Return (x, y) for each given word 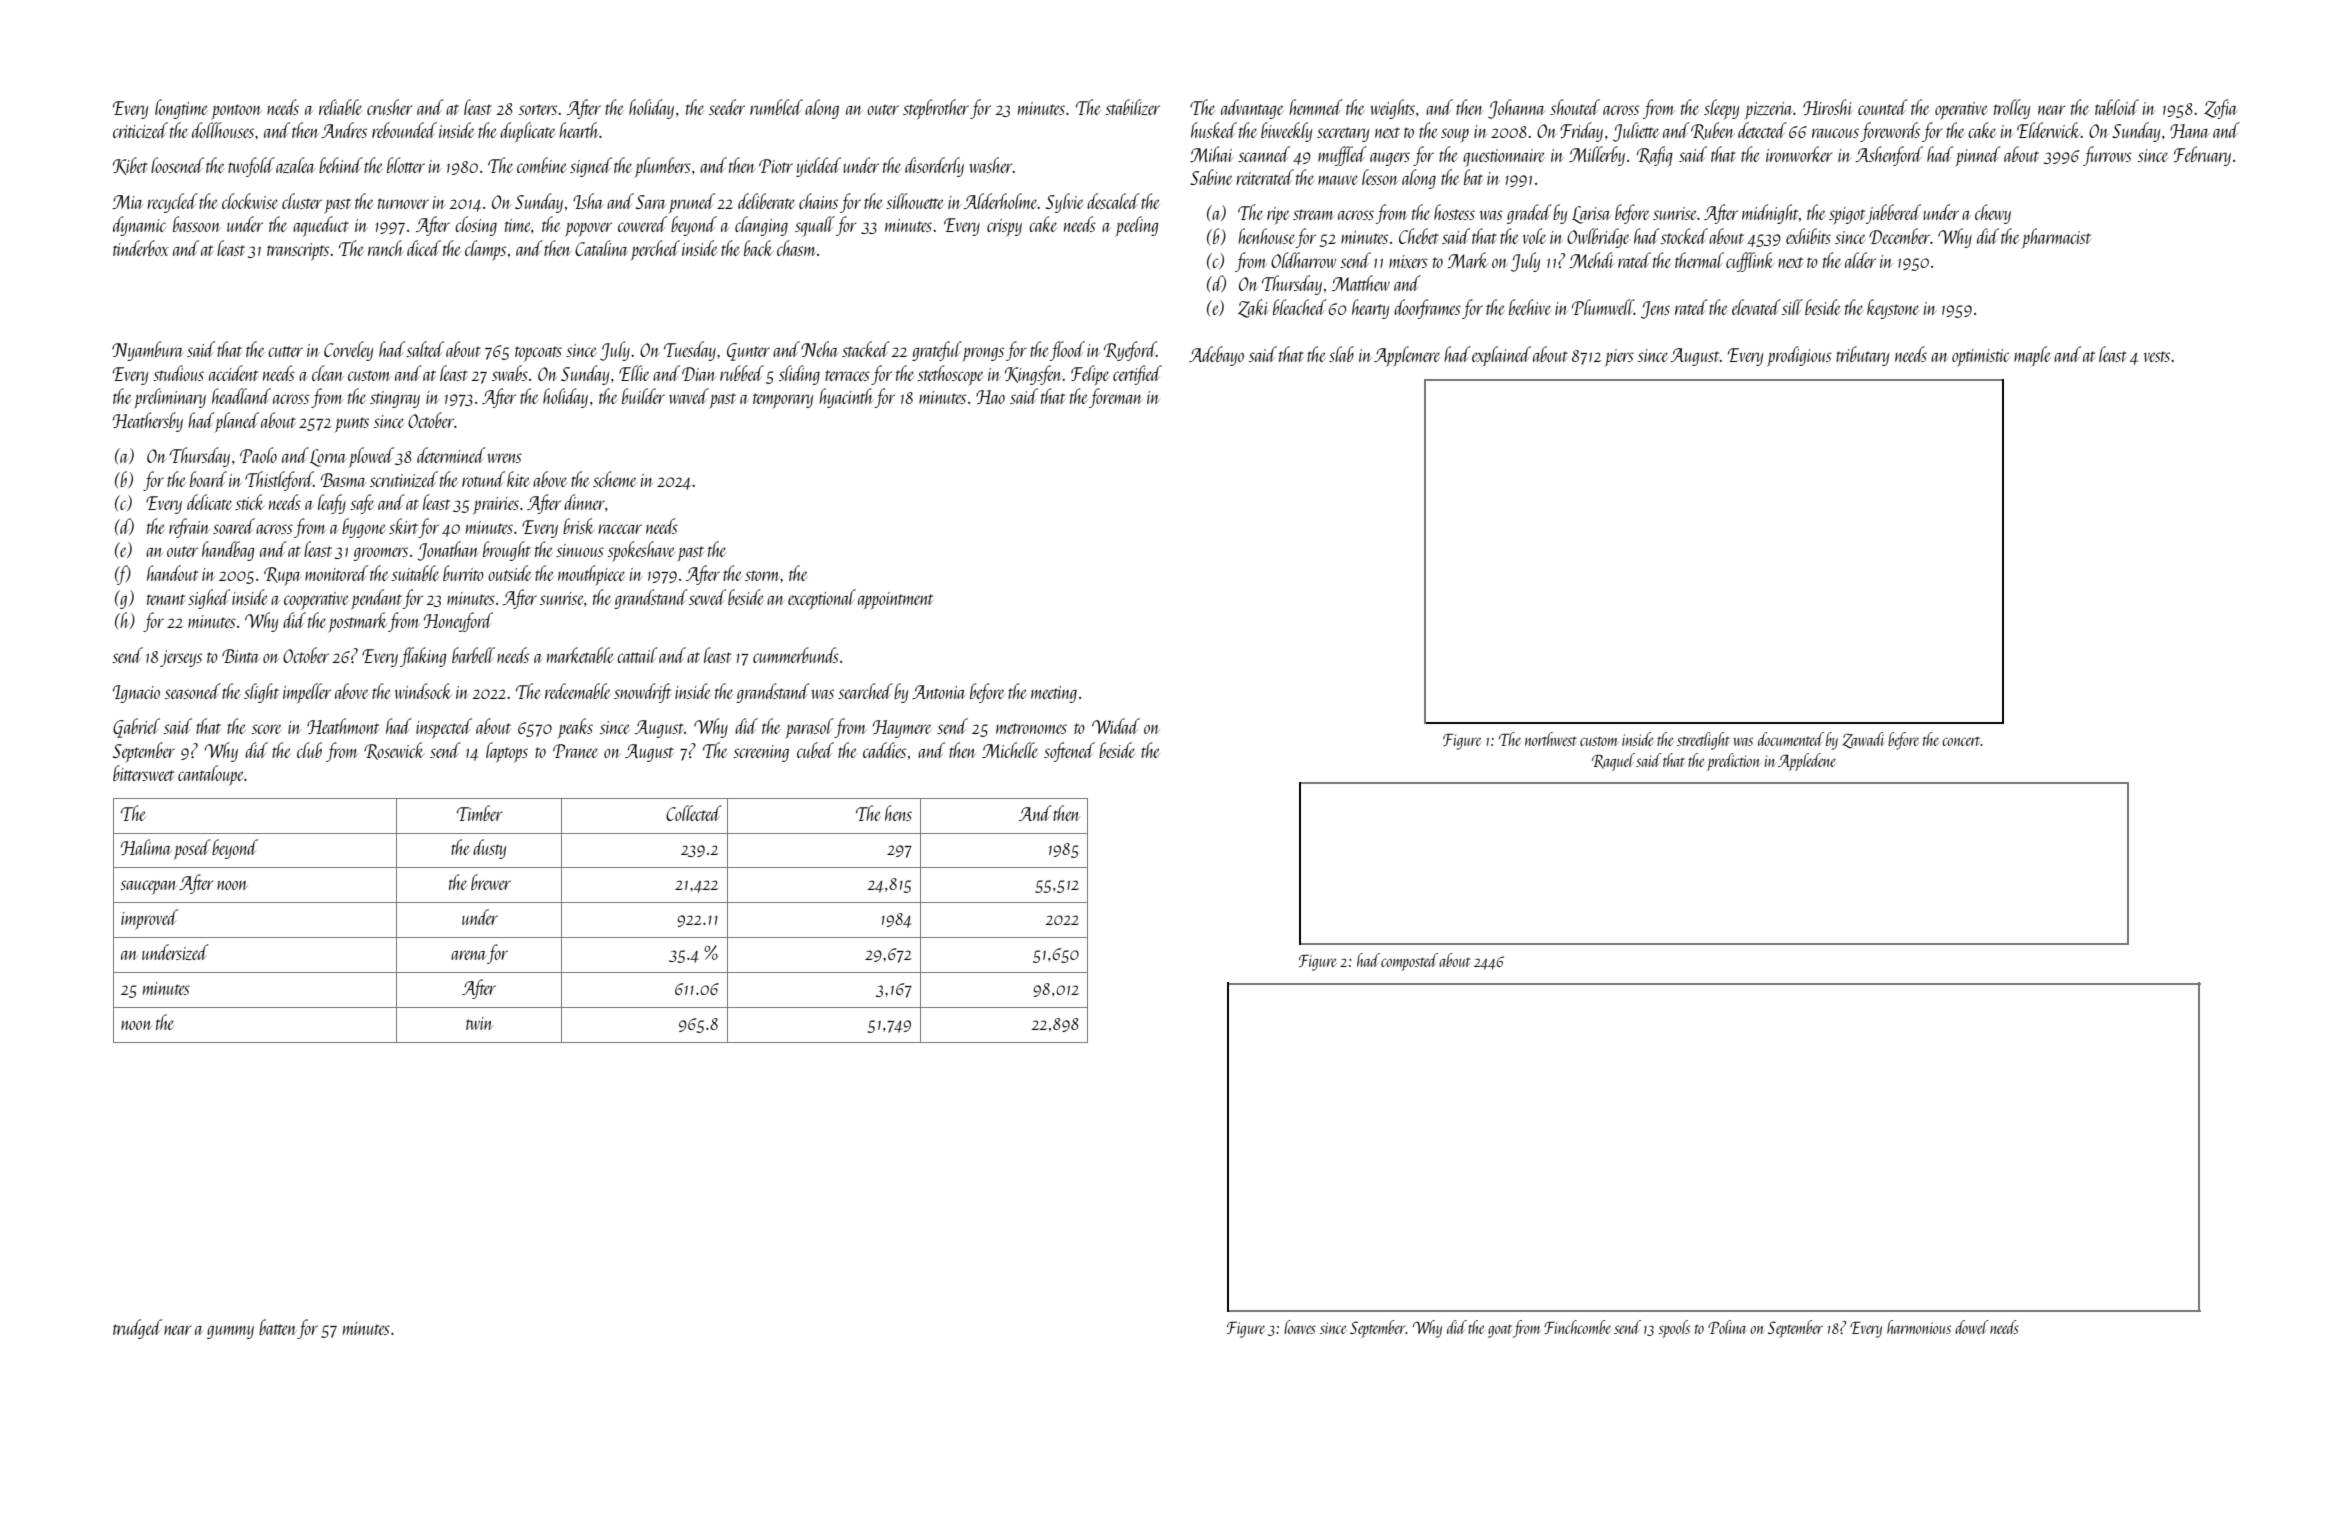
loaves (1300, 1327)
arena (469, 955)
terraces (847, 375)
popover (588, 229)
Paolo (258, 455)
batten (277, 1327)
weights (1393, 109)
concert (1961, 741)
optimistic (1980, 358)
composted (1409, 962)
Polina (1727, 1327)
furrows (2107, 156)
